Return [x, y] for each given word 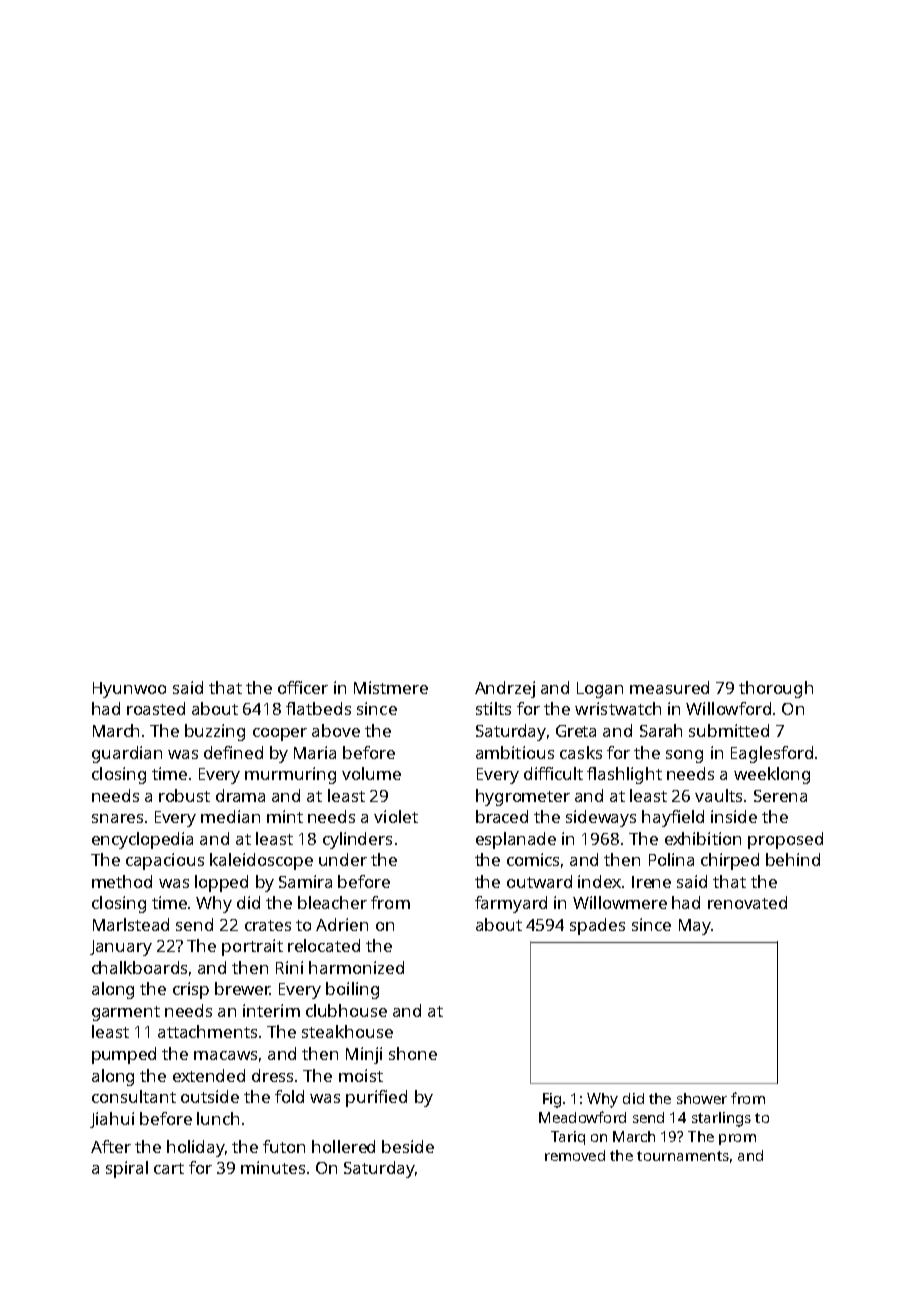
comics [533, 859]
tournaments [683, 1156]
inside [734, 816]
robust [184, 795]
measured [669, 687]
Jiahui [112, 1120]
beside [408, 1146]
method [122, 881]
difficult [553, 773]
